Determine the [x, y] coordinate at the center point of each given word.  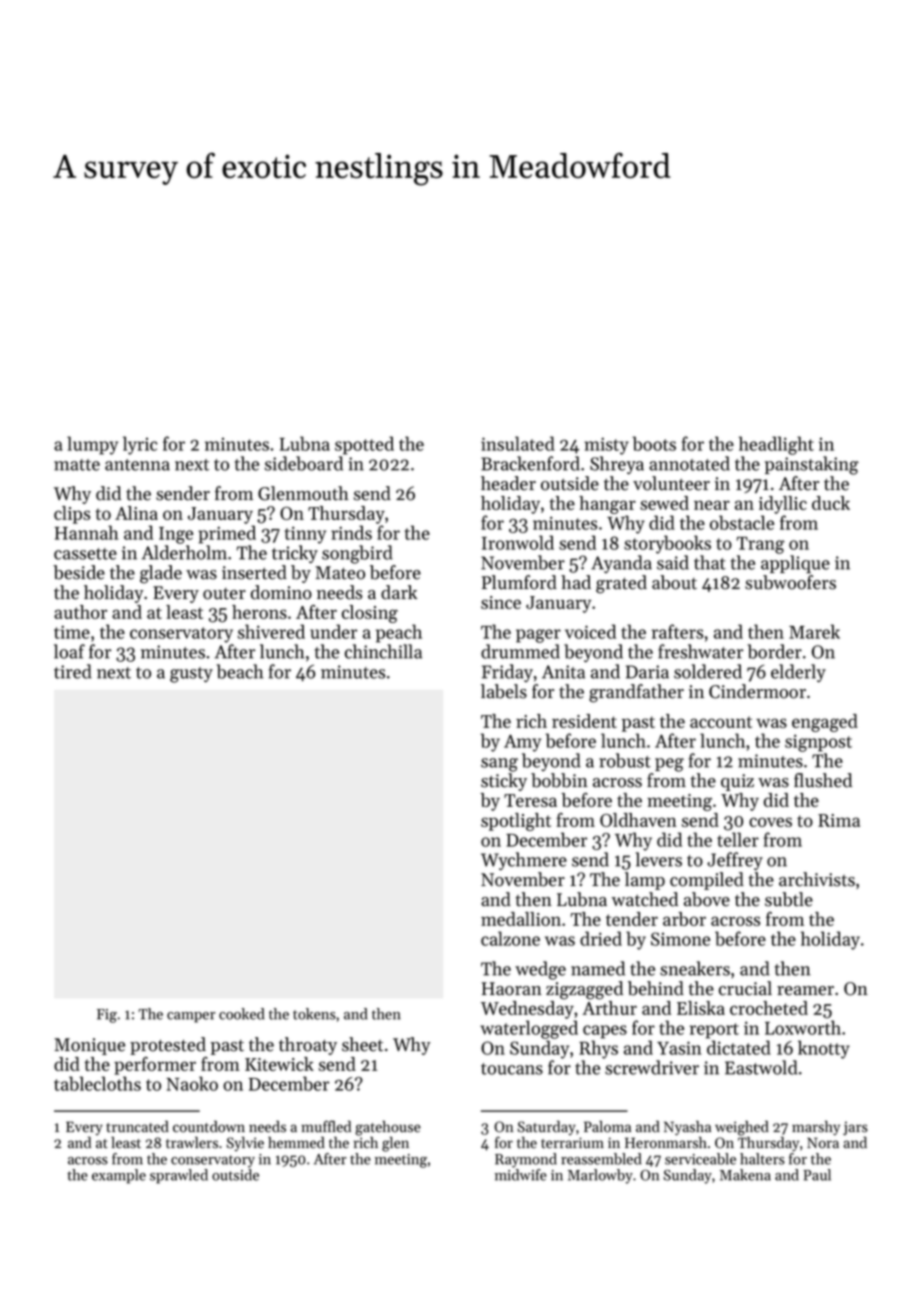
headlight [776, 445]
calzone [510, 938]
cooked [242, 1014]
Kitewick [279, 1064]
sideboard [304, 463]
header [508, 483]
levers [659, 859]
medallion [521, 919]
